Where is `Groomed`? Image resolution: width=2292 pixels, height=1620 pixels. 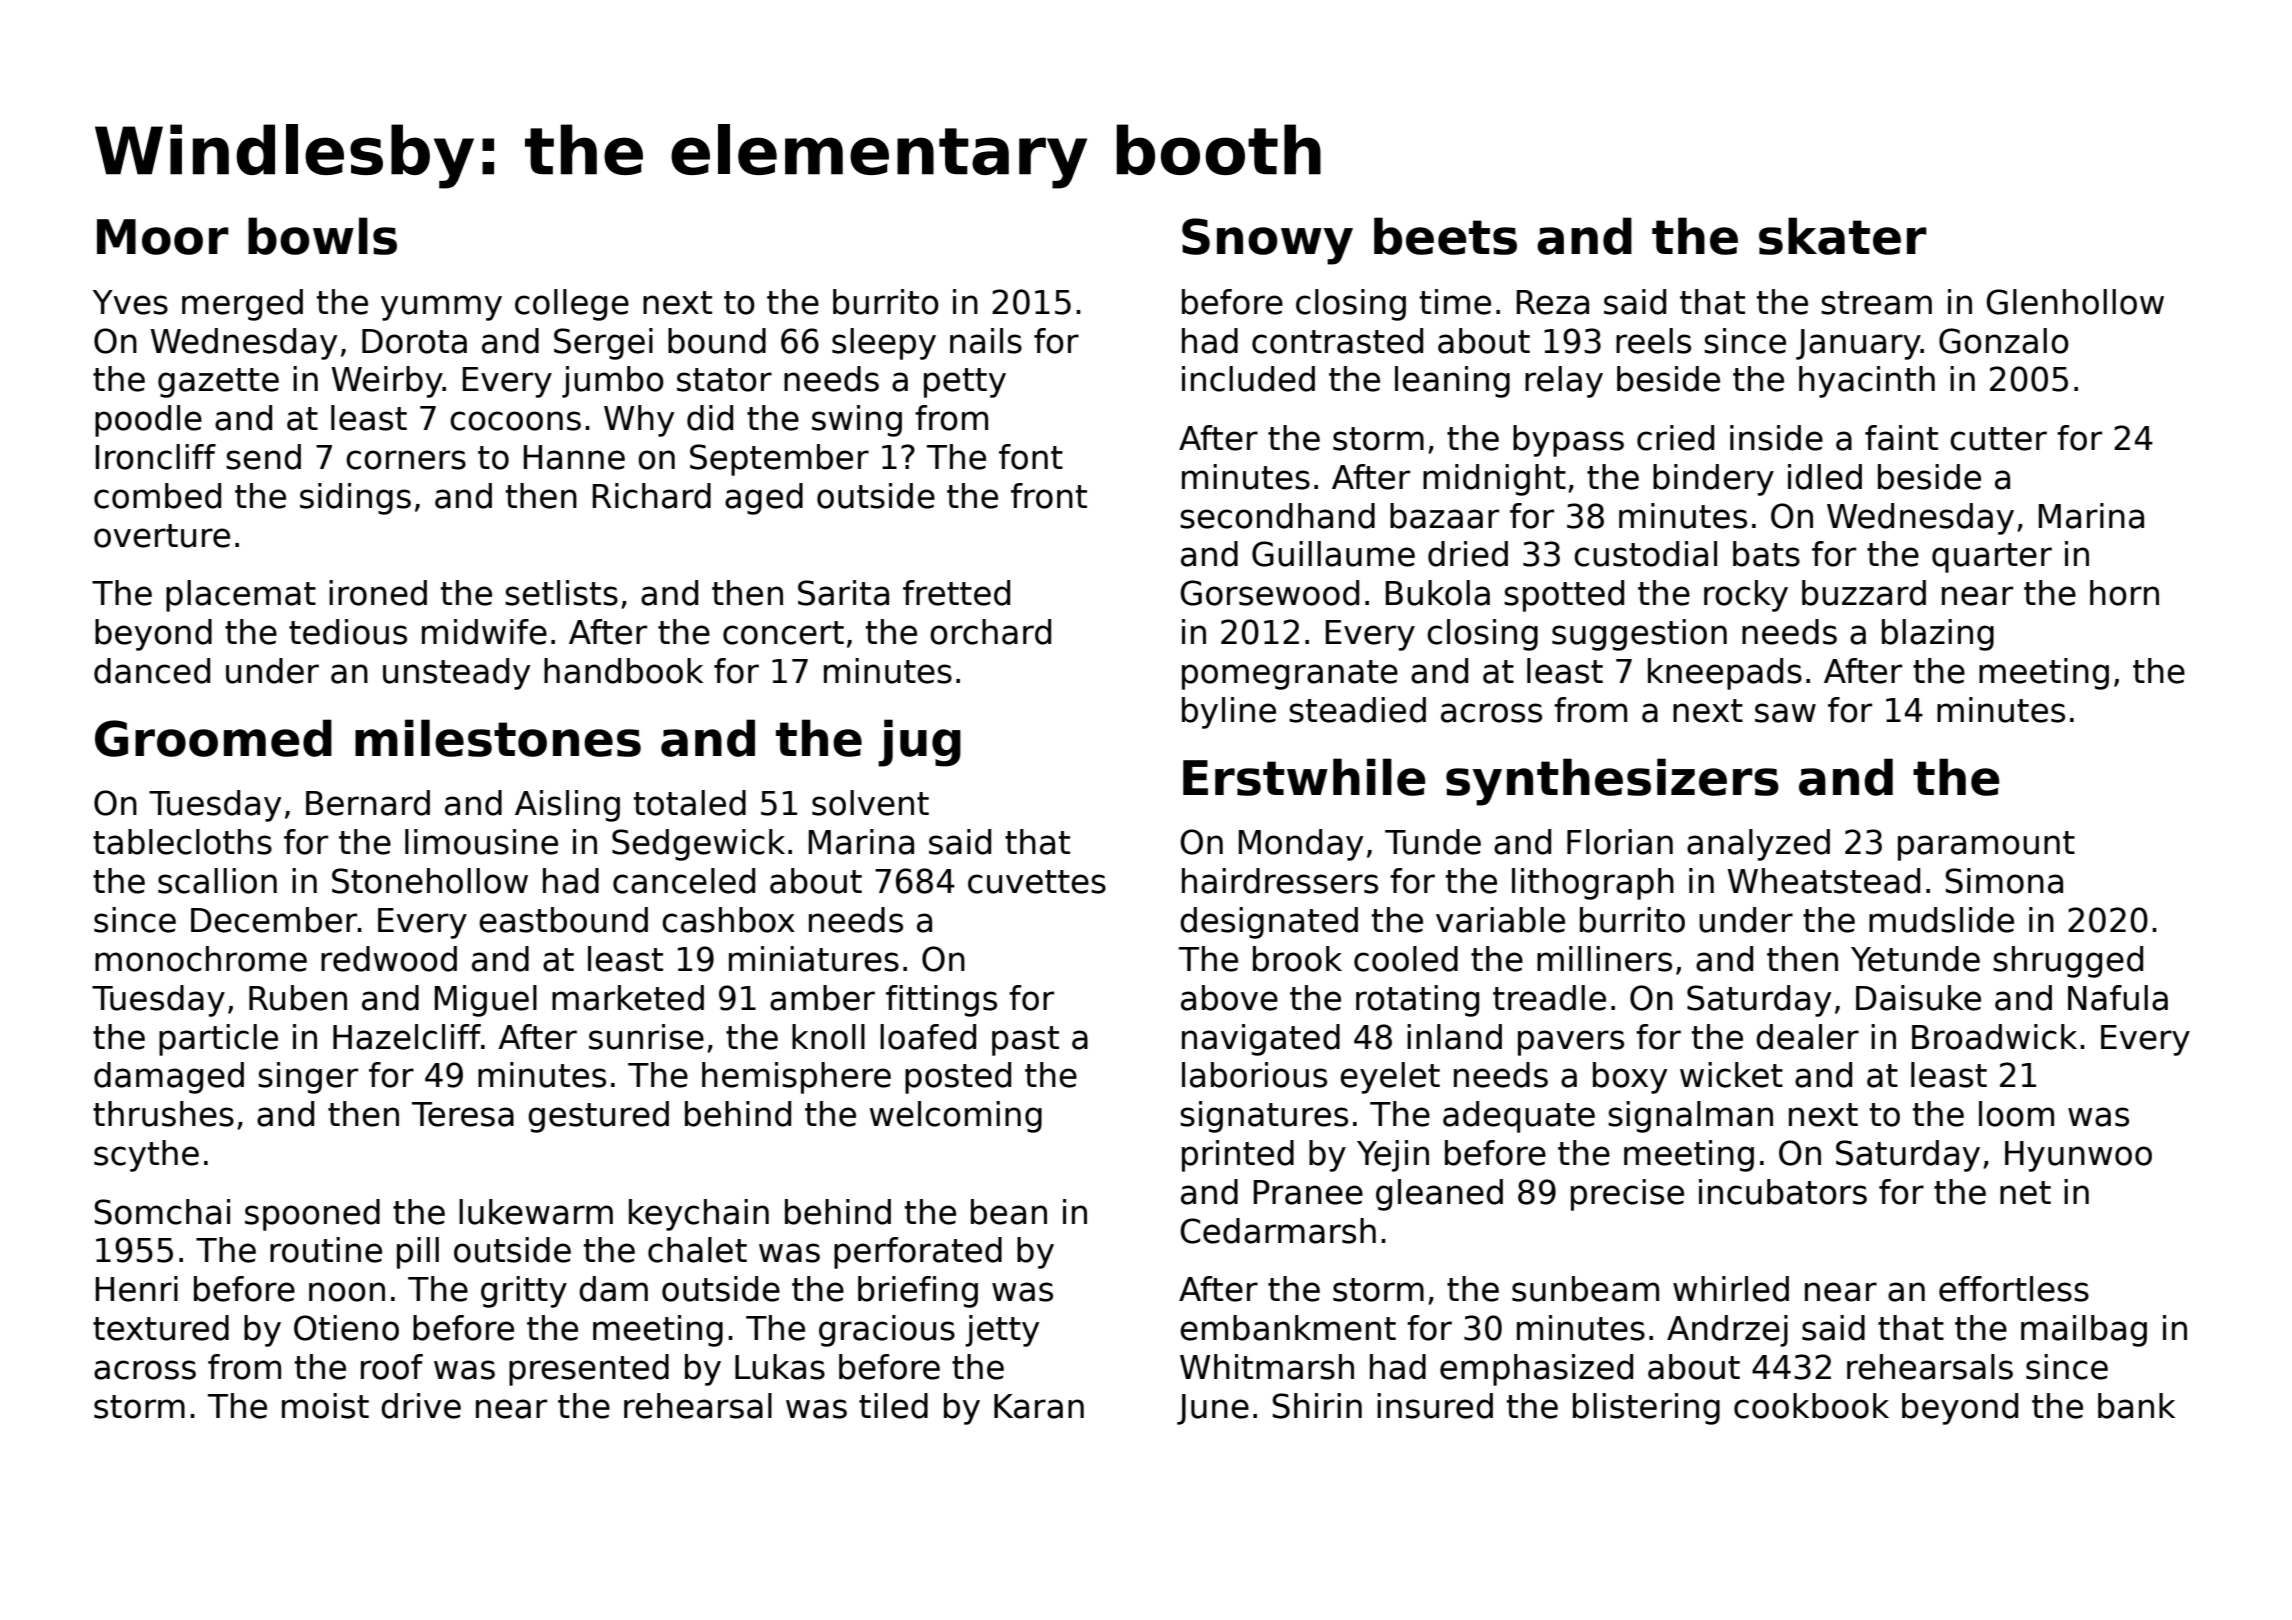 Groomed is located at coordinates (213, 738).
